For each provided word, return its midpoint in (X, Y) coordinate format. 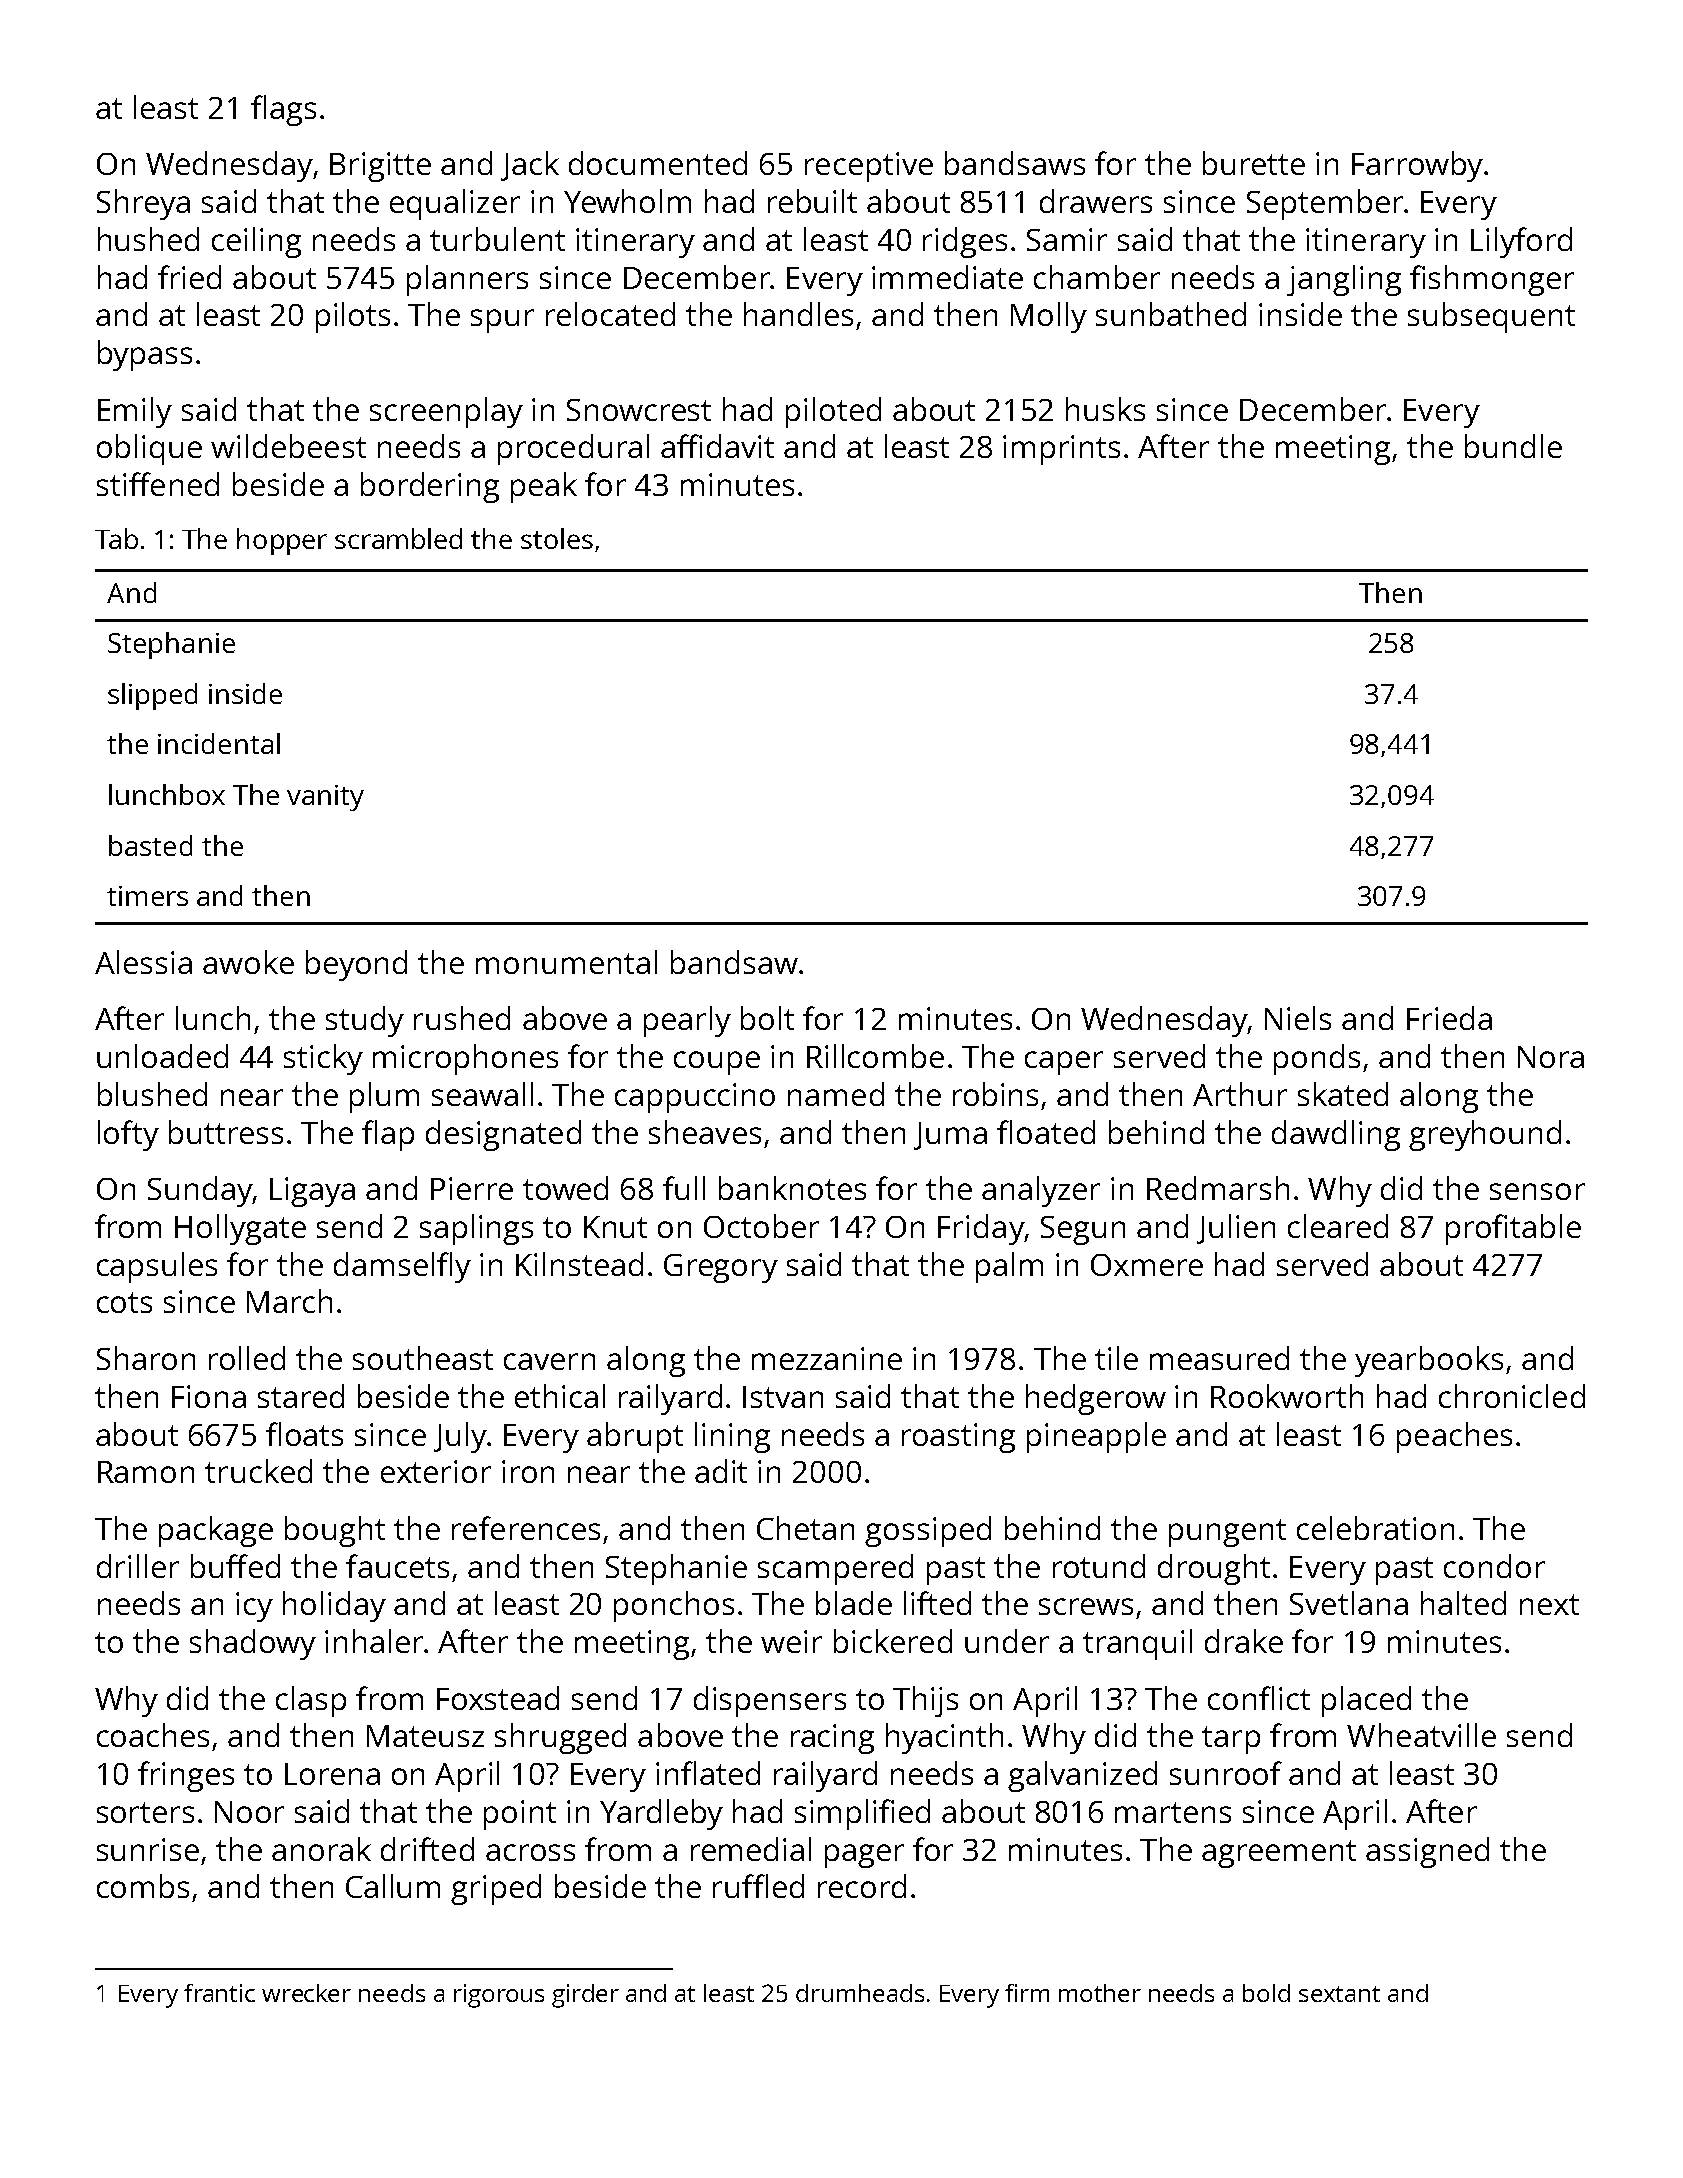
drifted (427, 1849)
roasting (958, 1438)
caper (1064, 1063)
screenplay (446, 412)
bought (335, 1531)
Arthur (1240, 1094)
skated (1343, 1094)
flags (283, 110)
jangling (1344, 280)
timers (147, 896)
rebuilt (812, 201)
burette (1254, 163)
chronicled (1512, 1396)
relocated (610, 314)
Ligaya (312, 1192)
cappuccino (695, 1098)
